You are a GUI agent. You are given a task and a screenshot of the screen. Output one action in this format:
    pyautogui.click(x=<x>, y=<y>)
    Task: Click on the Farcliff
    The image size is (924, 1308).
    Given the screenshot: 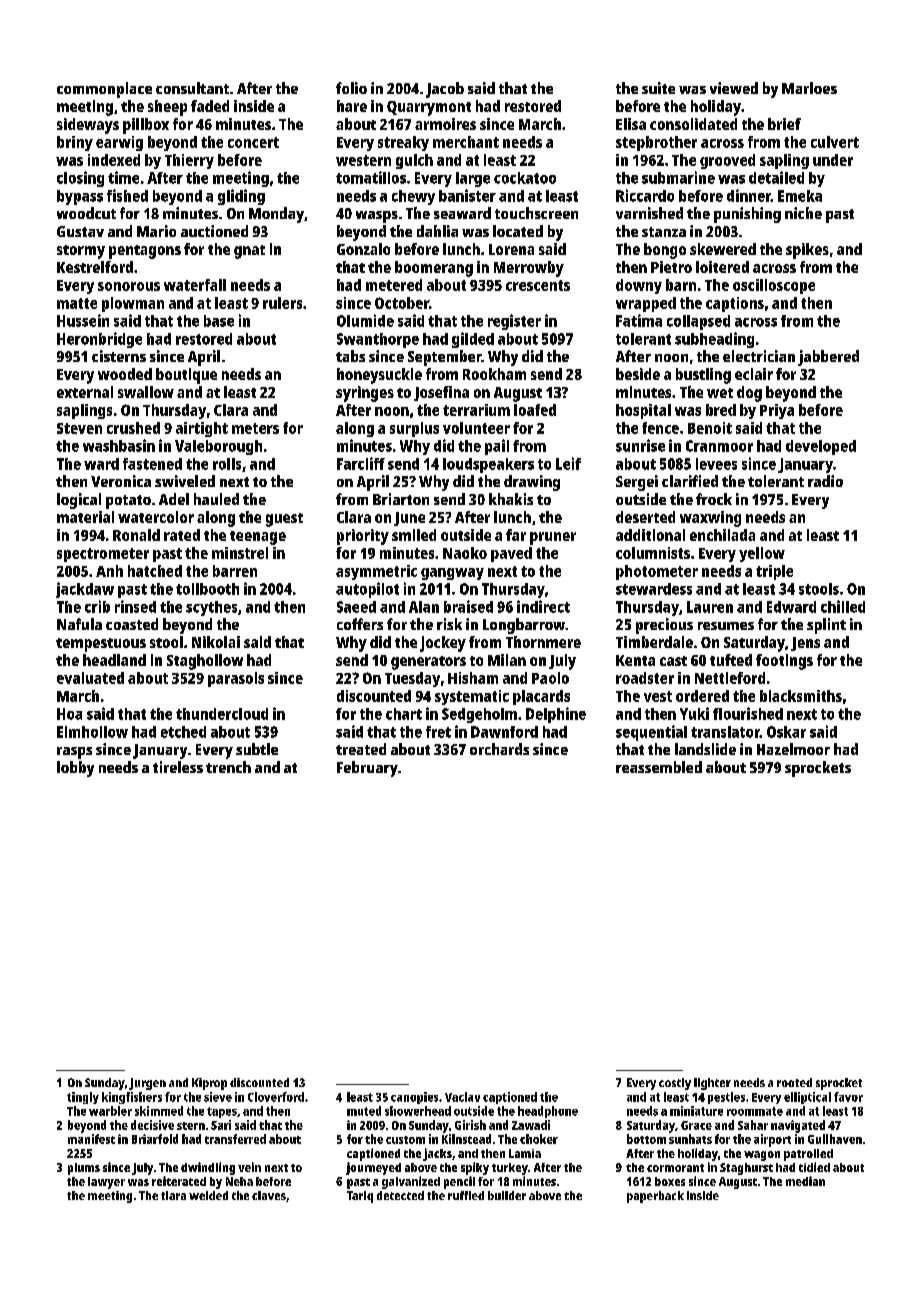 What is the action you would take?
    pyautogui.click(x=361, y=463)
